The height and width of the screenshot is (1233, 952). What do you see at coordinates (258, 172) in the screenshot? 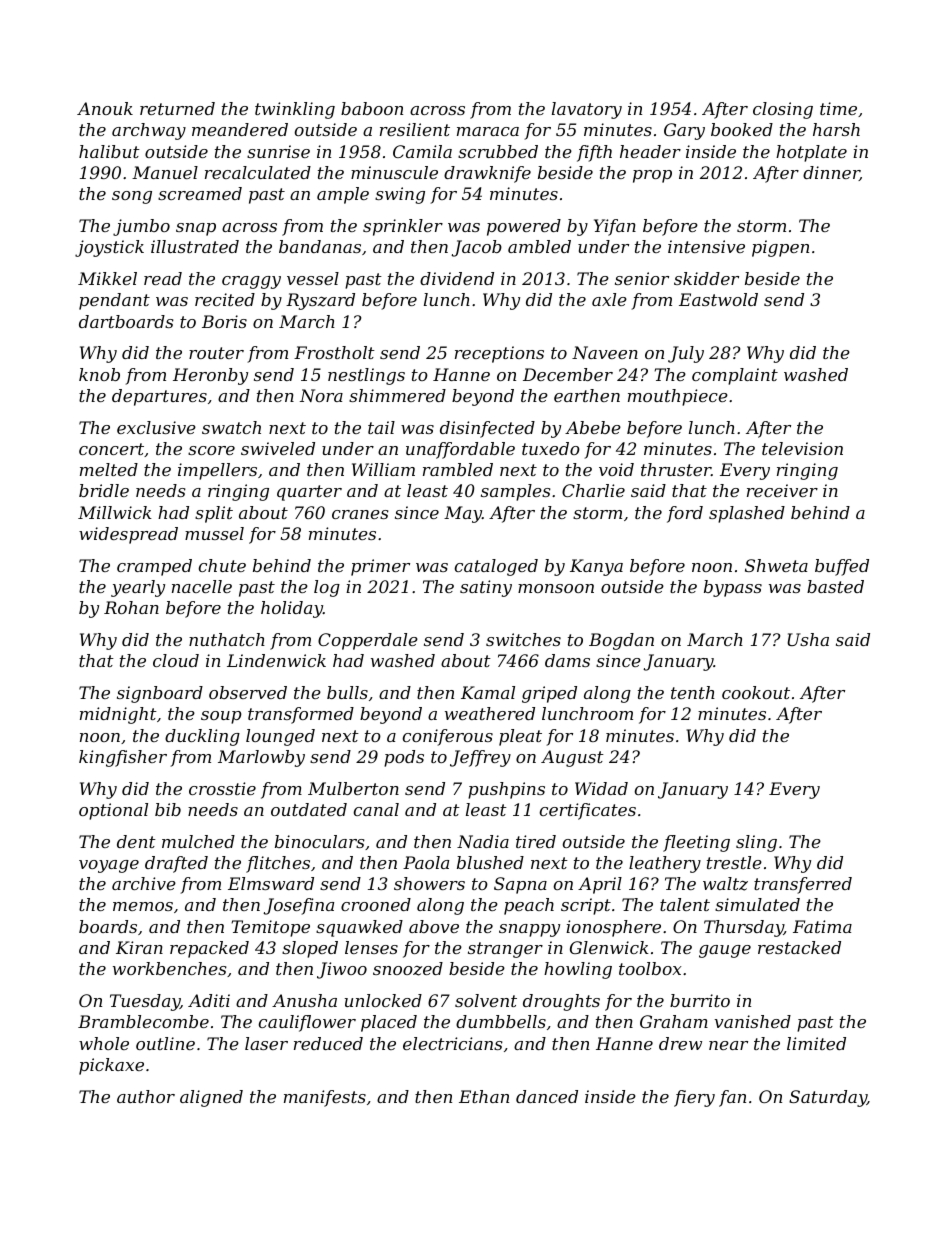
I see `recalculated` at bounding box center [258, 172].
